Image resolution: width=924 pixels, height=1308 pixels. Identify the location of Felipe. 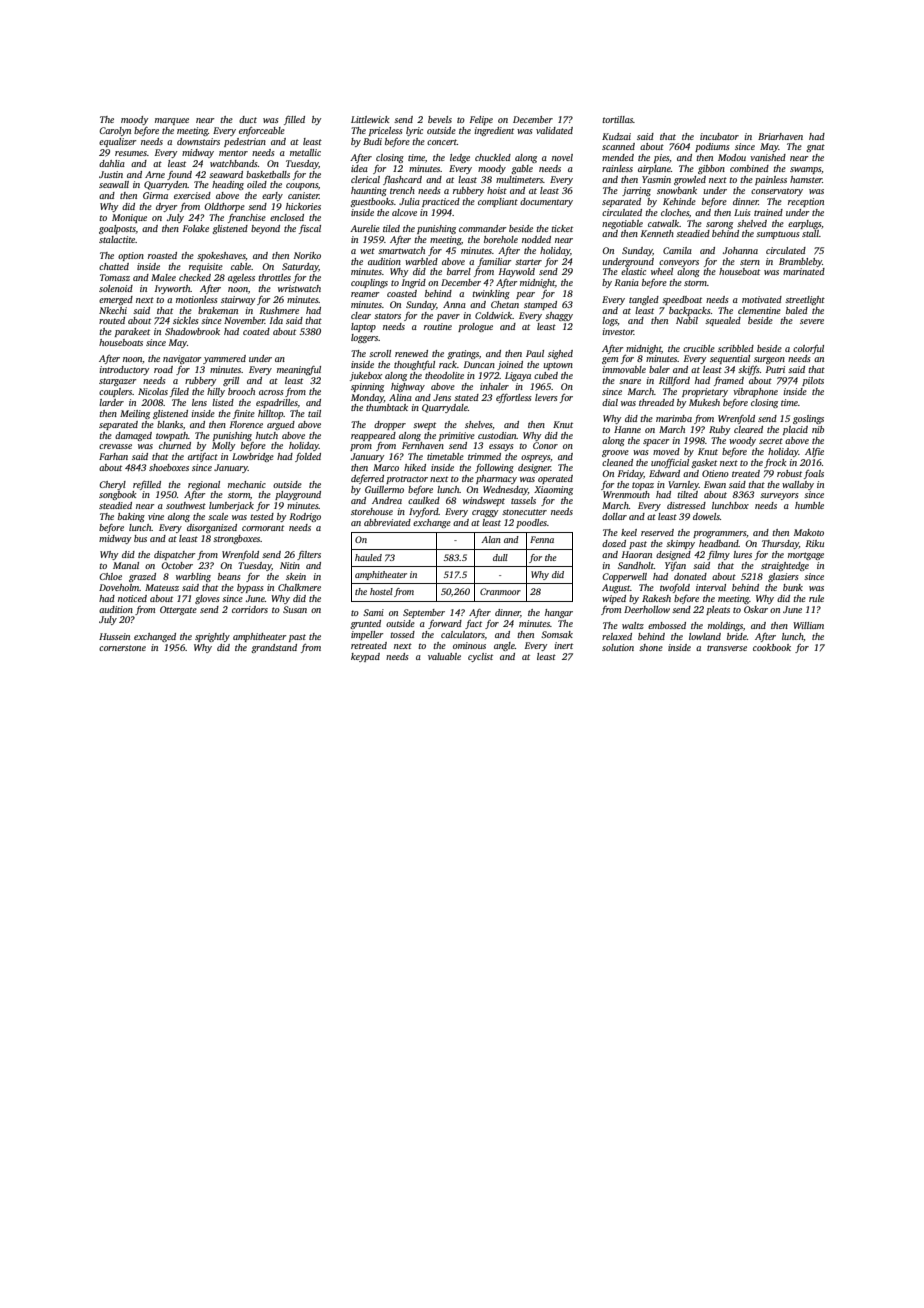
(481, 120).
